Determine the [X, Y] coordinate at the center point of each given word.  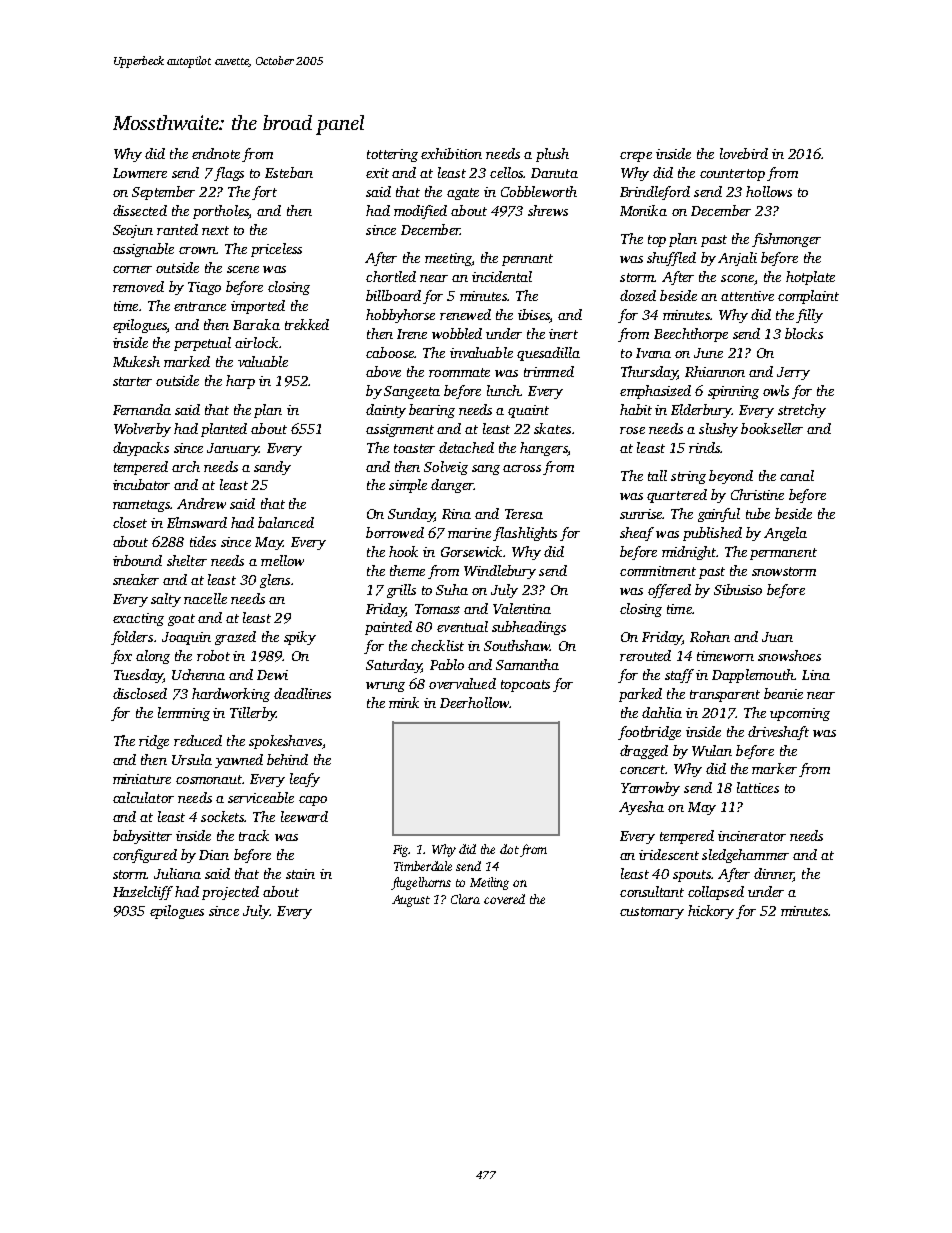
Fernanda [142, 409]
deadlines [302, 693]
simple [408, 486]
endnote [216, 153]
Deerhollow [474, 702]
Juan [777, 637]
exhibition [451, 153]
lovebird [744, 153]
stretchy [802, 411]
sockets [222, 816]
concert [642, 769]
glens [275, 581]
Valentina [522, 608]
